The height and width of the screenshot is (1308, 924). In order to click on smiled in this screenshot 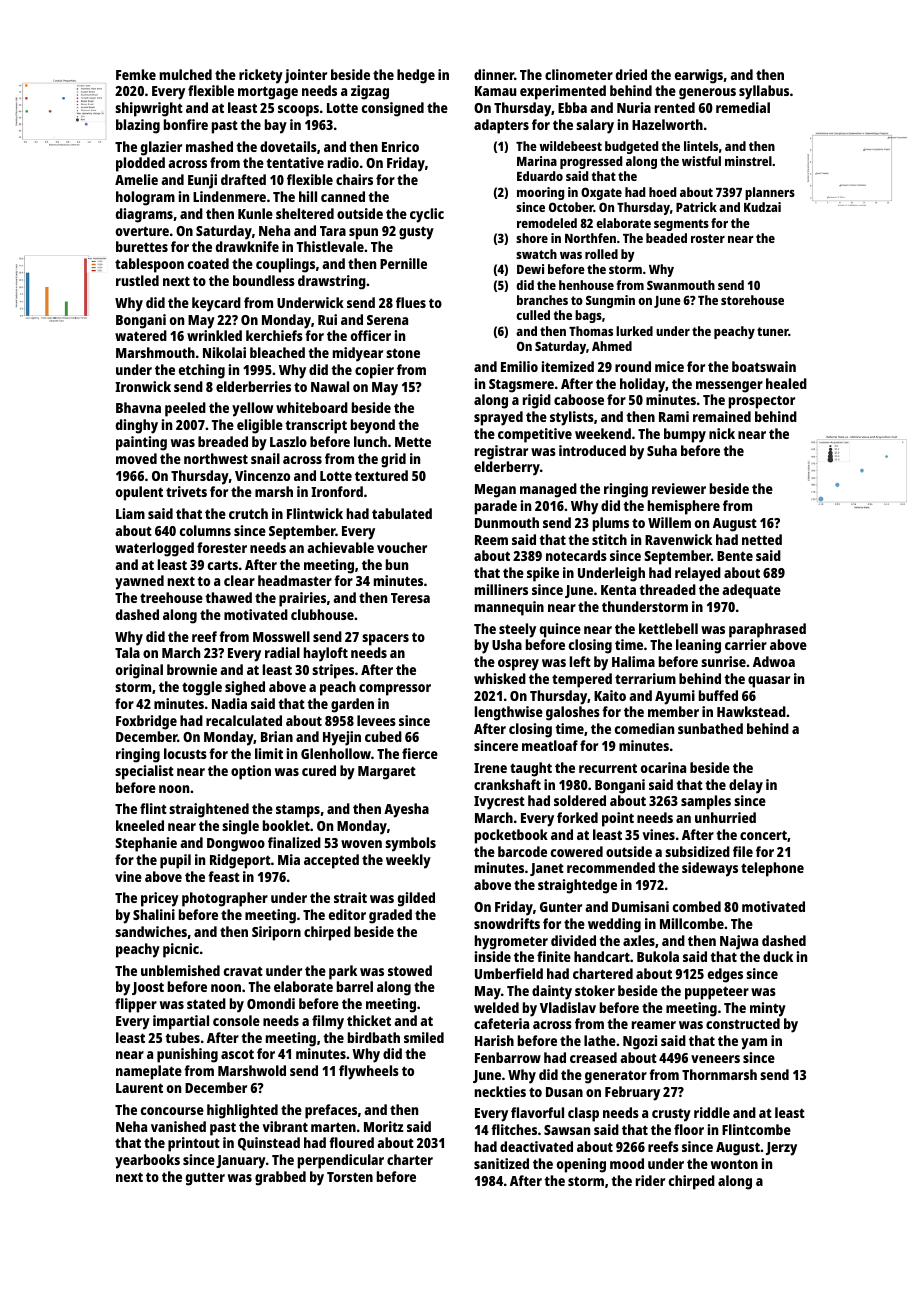, I will do `click(424, 1037)`.
